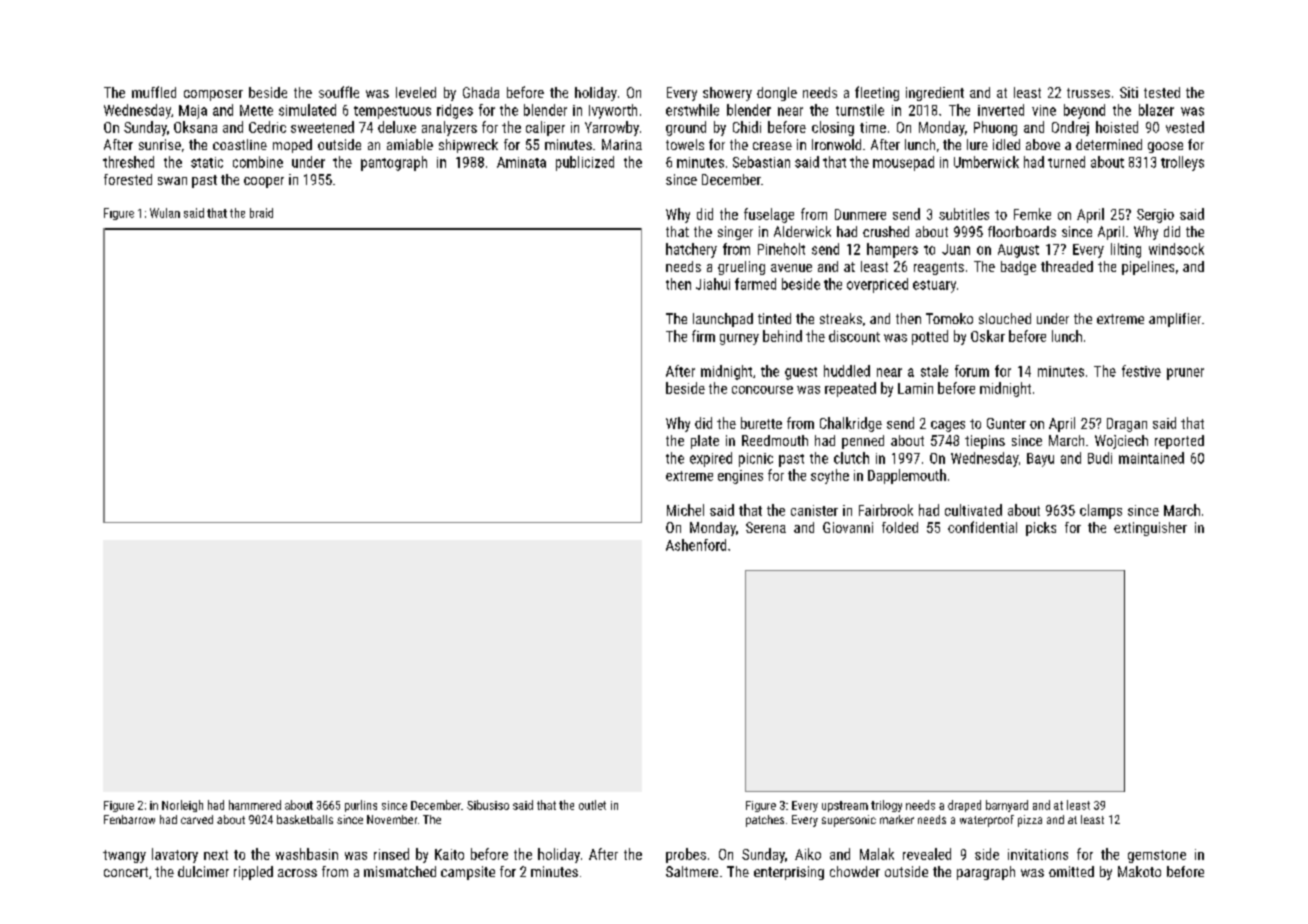  Describe the element at coordinates (1041, 529) in the page. I see `picks` at that location.
